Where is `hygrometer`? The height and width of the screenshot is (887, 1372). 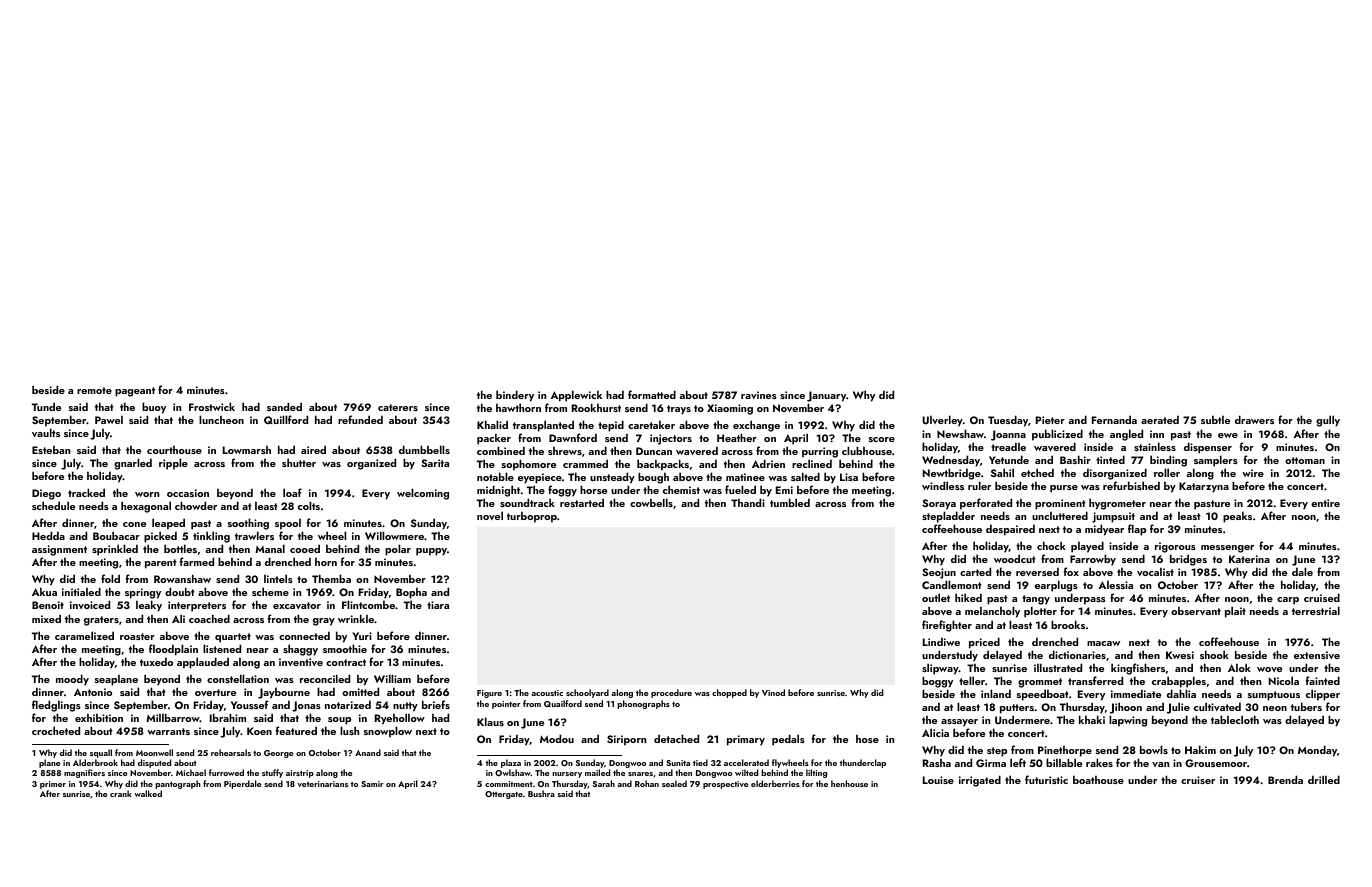 hygrometer is located at coordinates (1117, 504).
